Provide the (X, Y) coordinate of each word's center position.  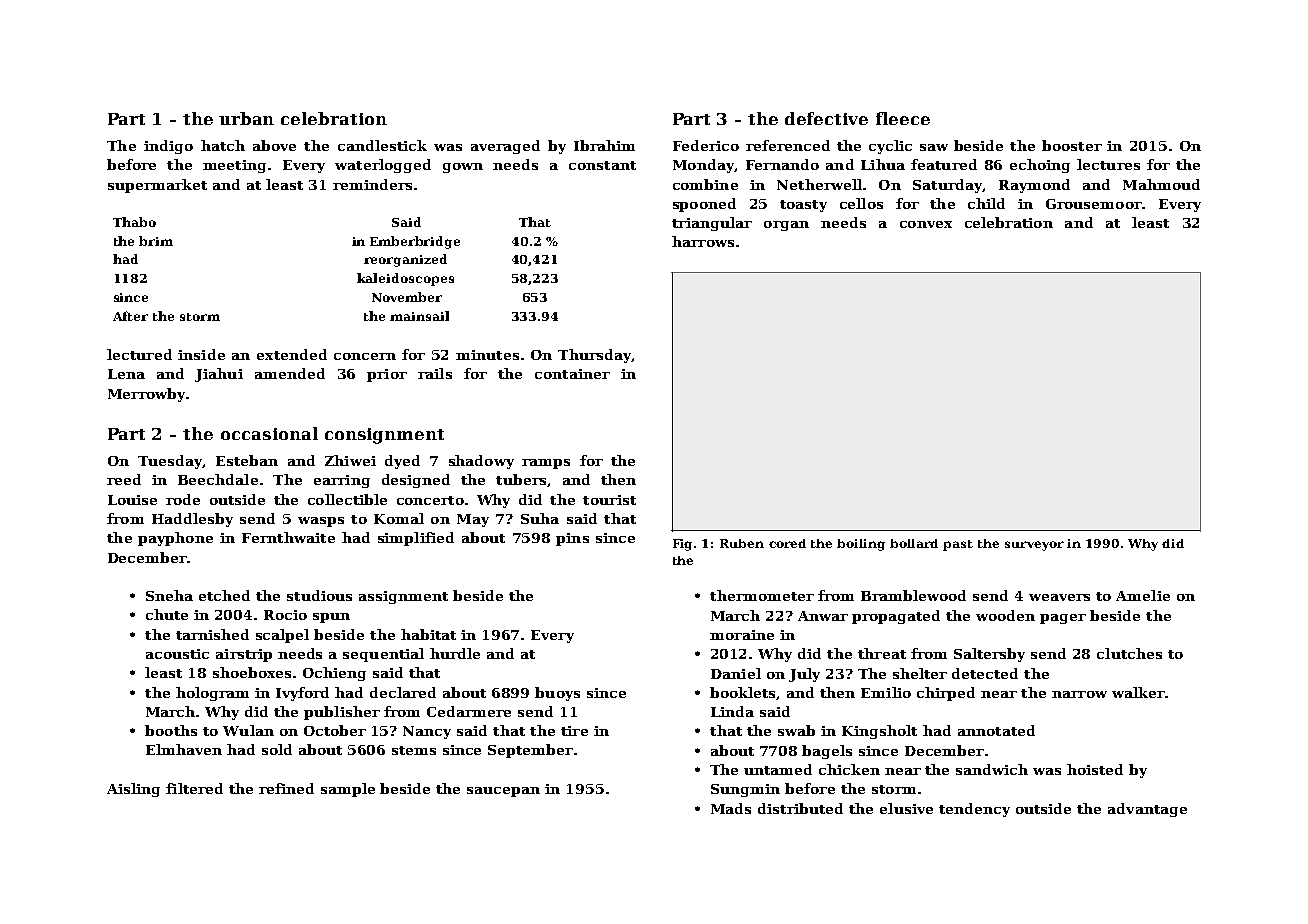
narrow (1079, 694)
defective (826, 118)
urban (246, 118)
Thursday (595, 356)
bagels (827, 752)
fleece (903, 118)
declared (403, 692)
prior (387, 375)
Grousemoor (1094, 204)
